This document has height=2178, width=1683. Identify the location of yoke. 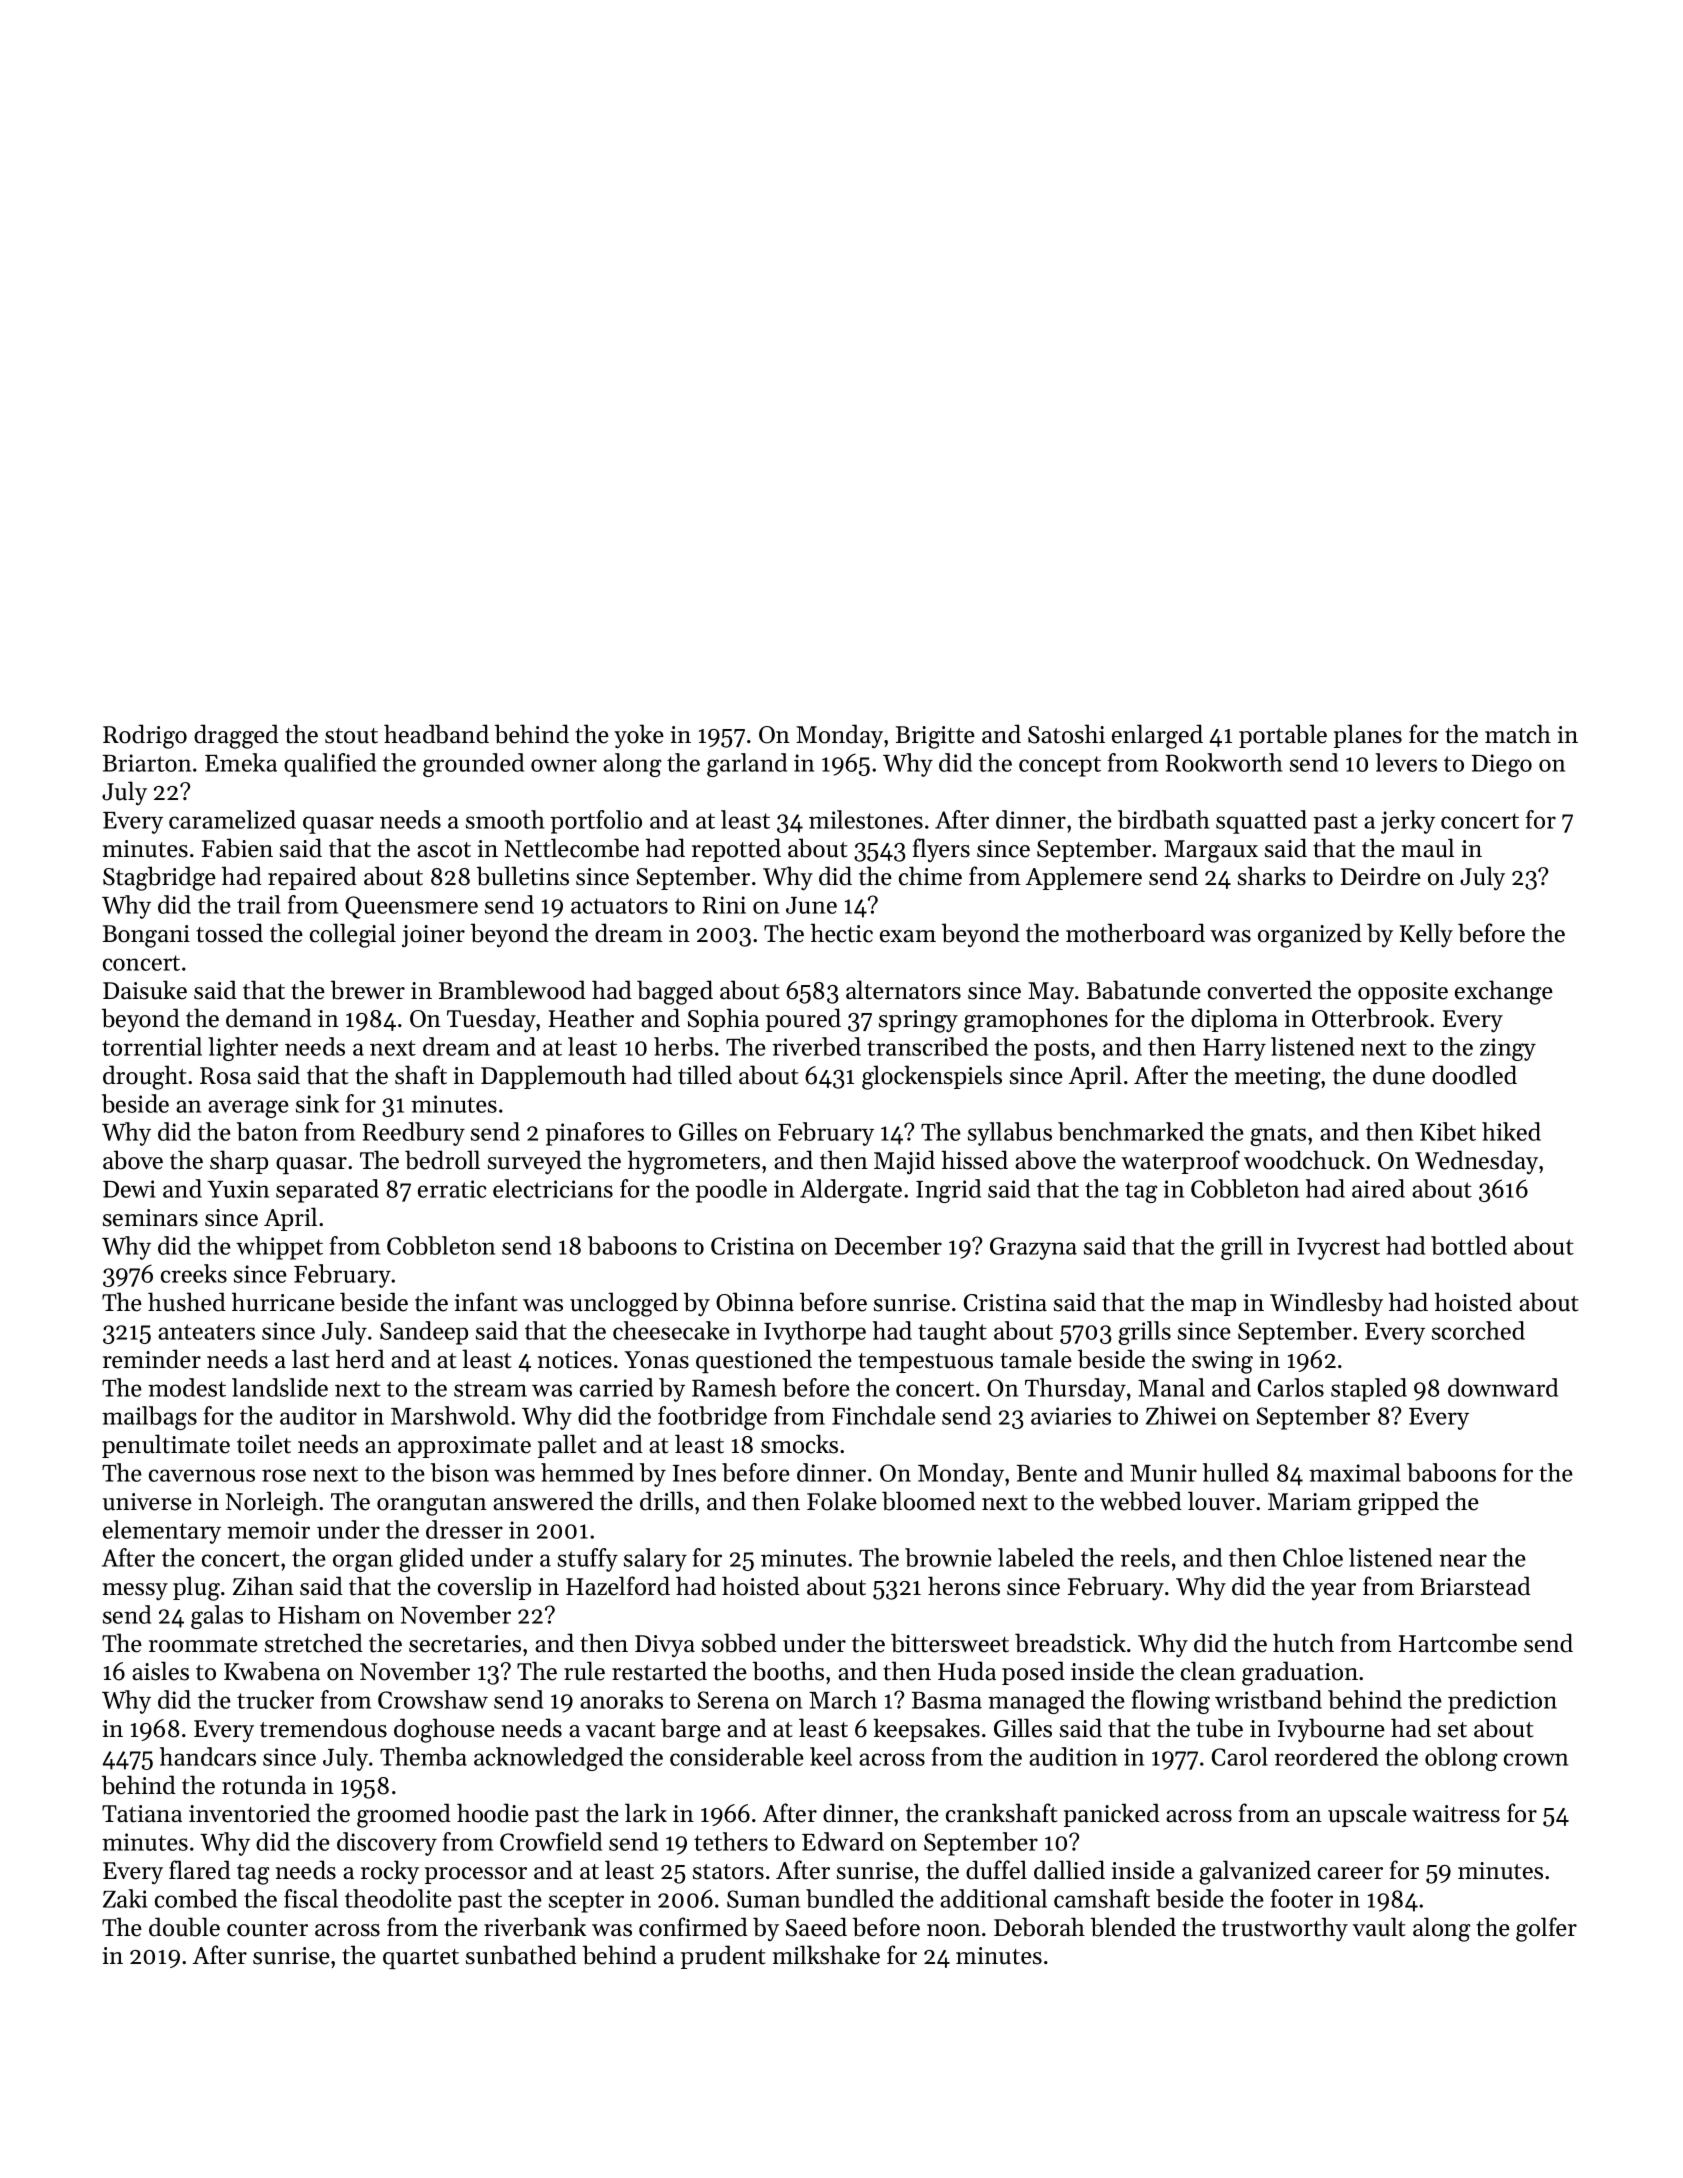
(639, 736).
